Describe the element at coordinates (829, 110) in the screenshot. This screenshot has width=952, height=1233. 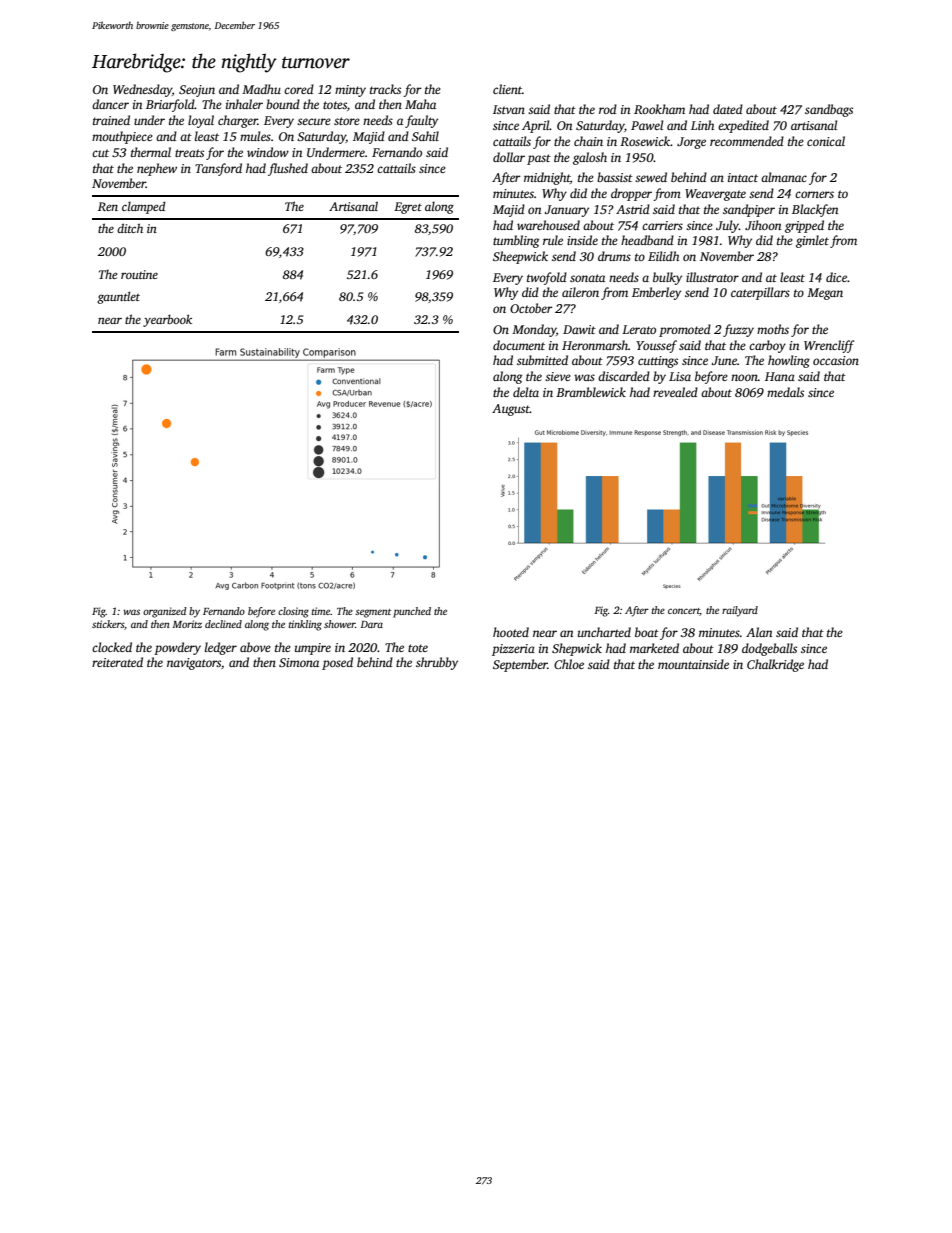
I see `sandbags` at that location.
